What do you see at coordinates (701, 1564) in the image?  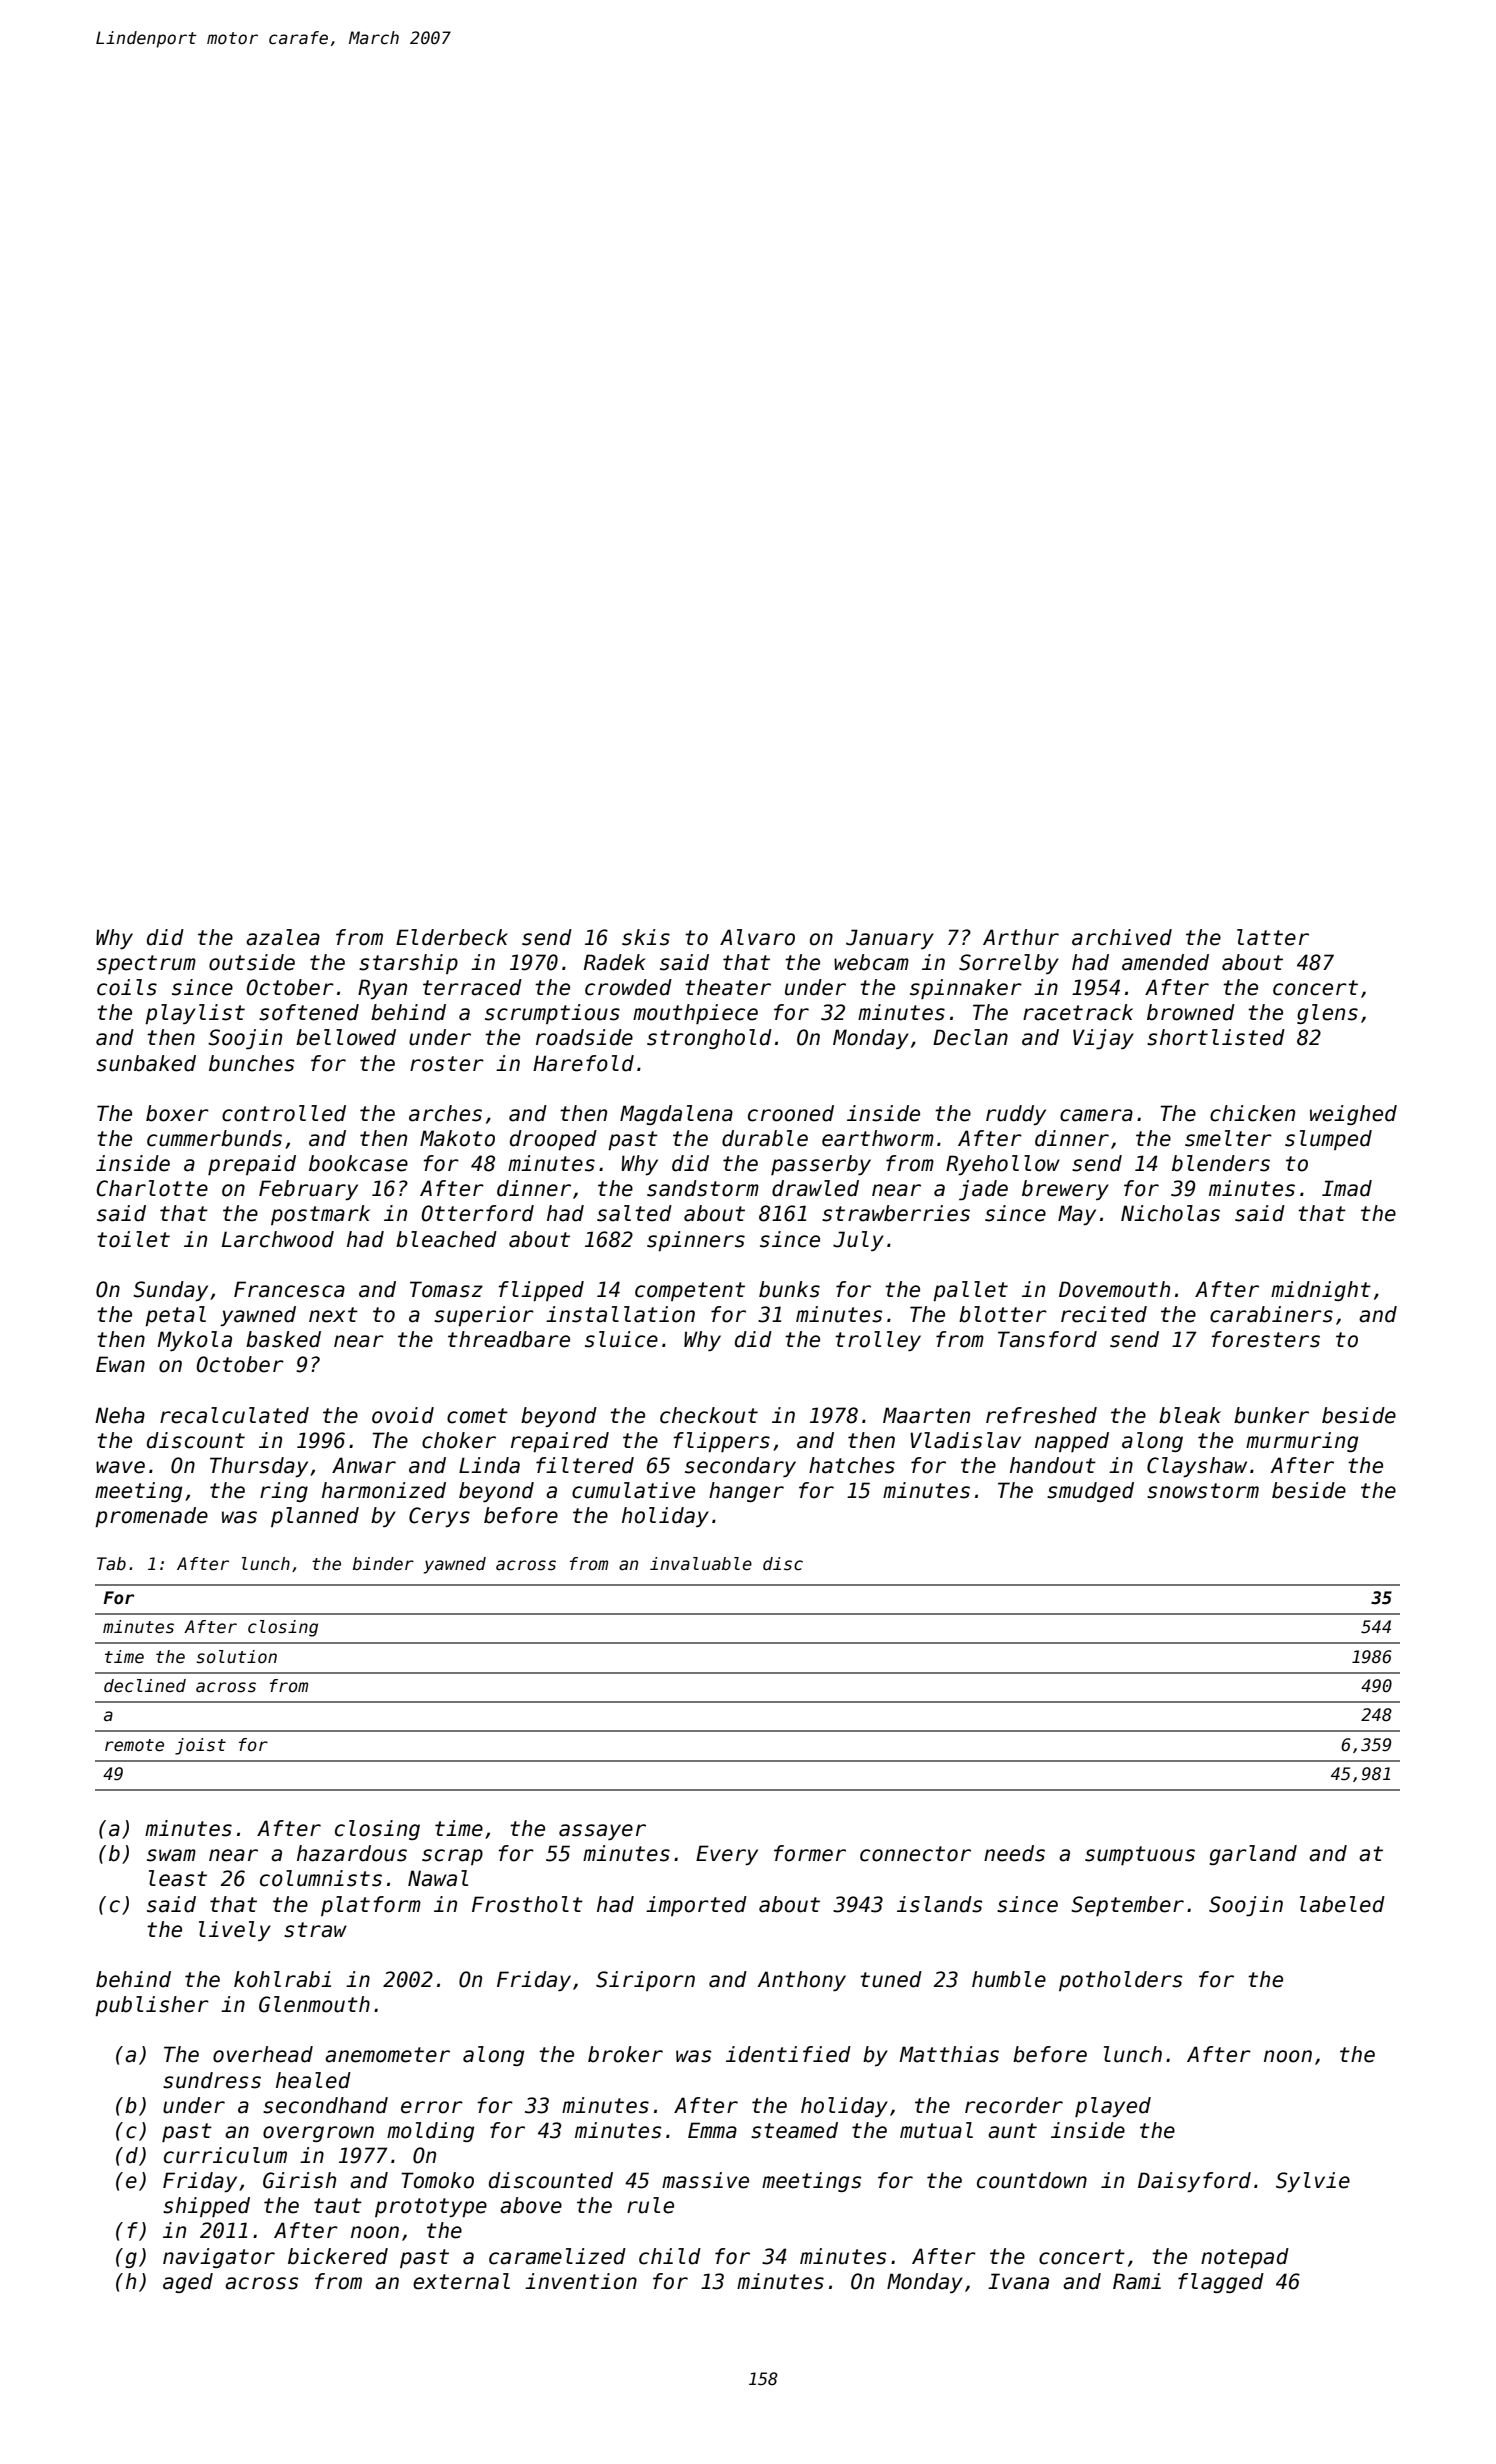 I see `invaluable` at bounding box center [701, 1564].
